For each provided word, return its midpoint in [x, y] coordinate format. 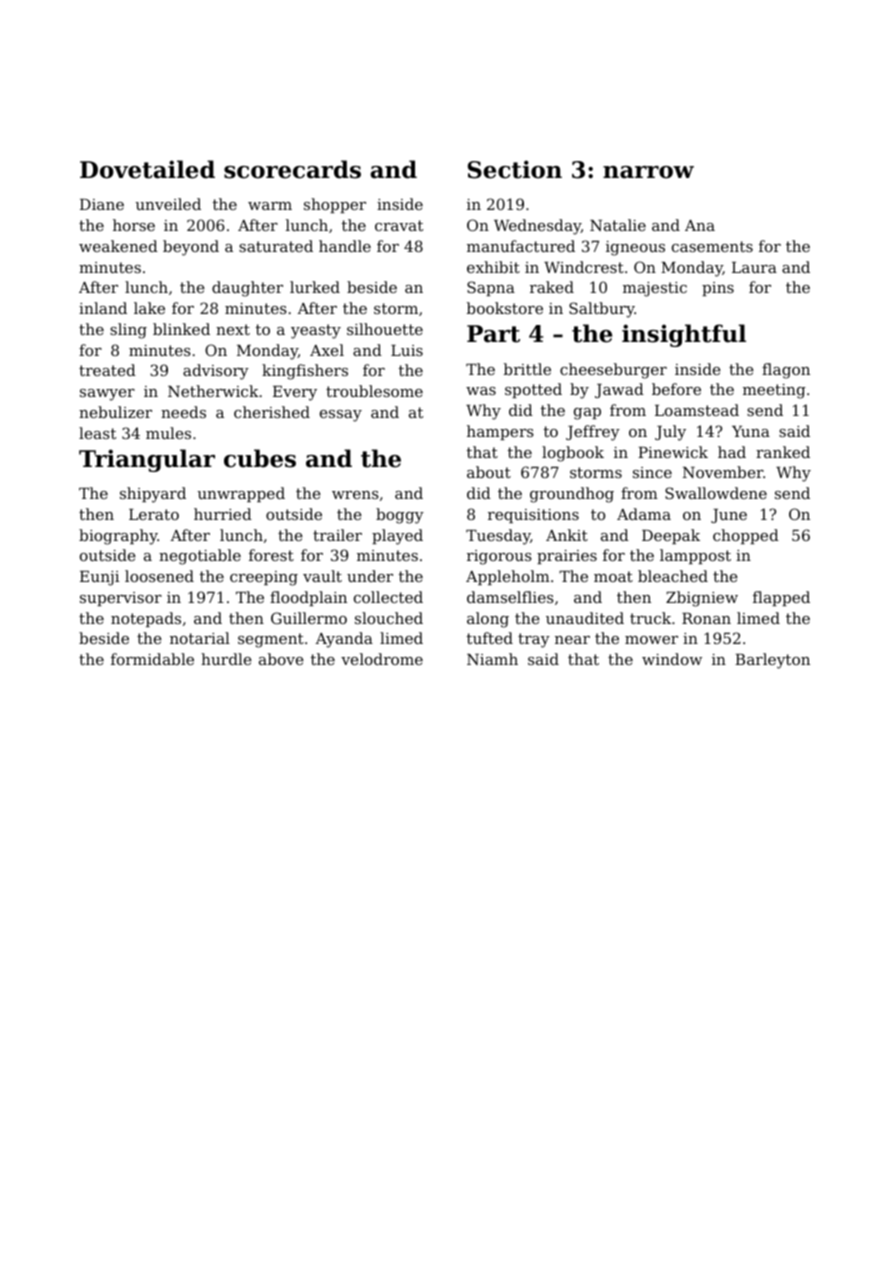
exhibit [493, 267]
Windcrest [584, 267]
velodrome [382, 659]
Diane [102, 204]
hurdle [226, 659]
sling [128, 331]
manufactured [521, 246]
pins [718, 289]
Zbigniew [702, 599]
